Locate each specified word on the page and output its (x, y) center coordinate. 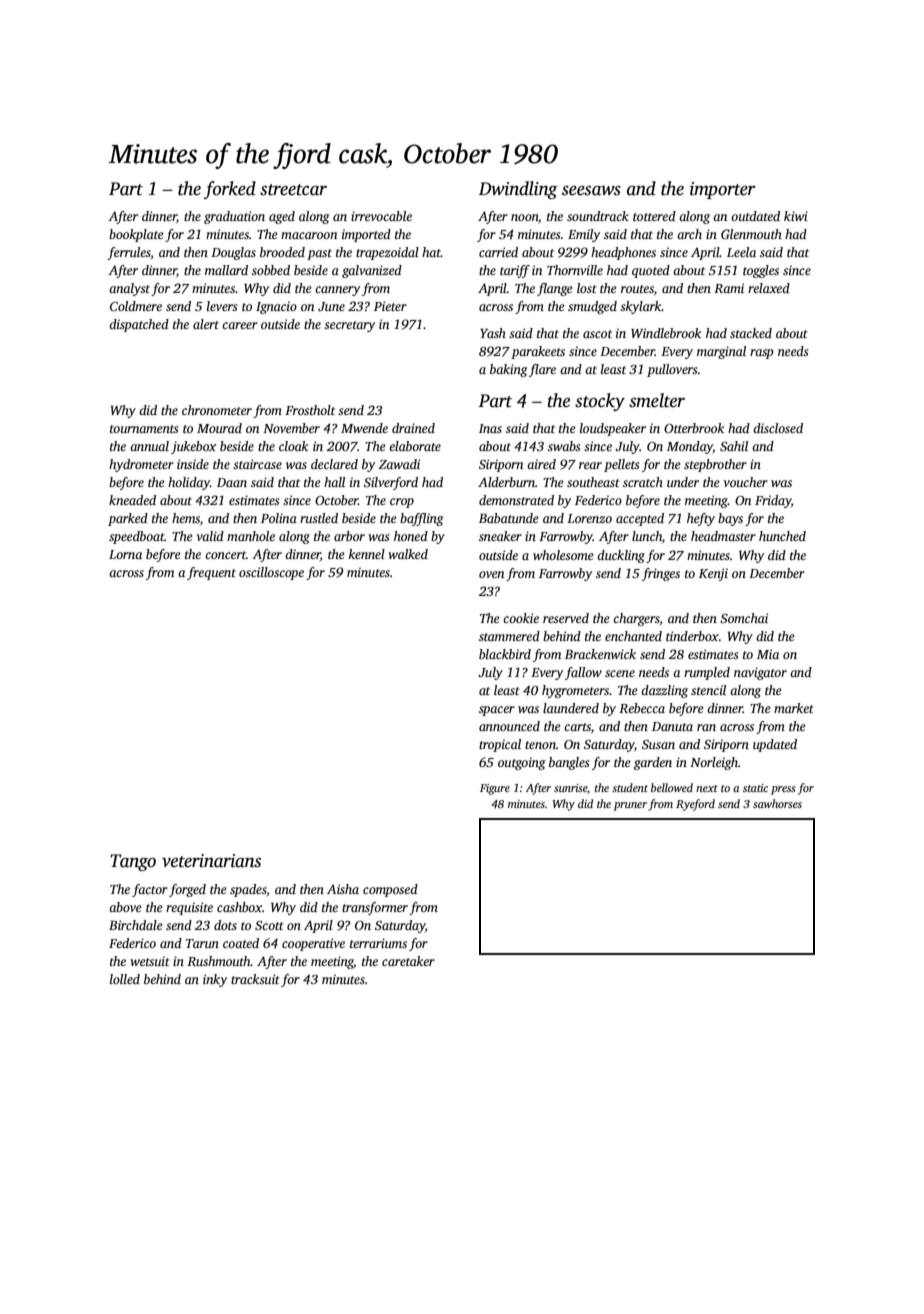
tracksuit (255, 979)
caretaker (408, 961)
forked (230, 190)
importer (722, 190)
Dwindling (518, 190)
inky (215, 980)
